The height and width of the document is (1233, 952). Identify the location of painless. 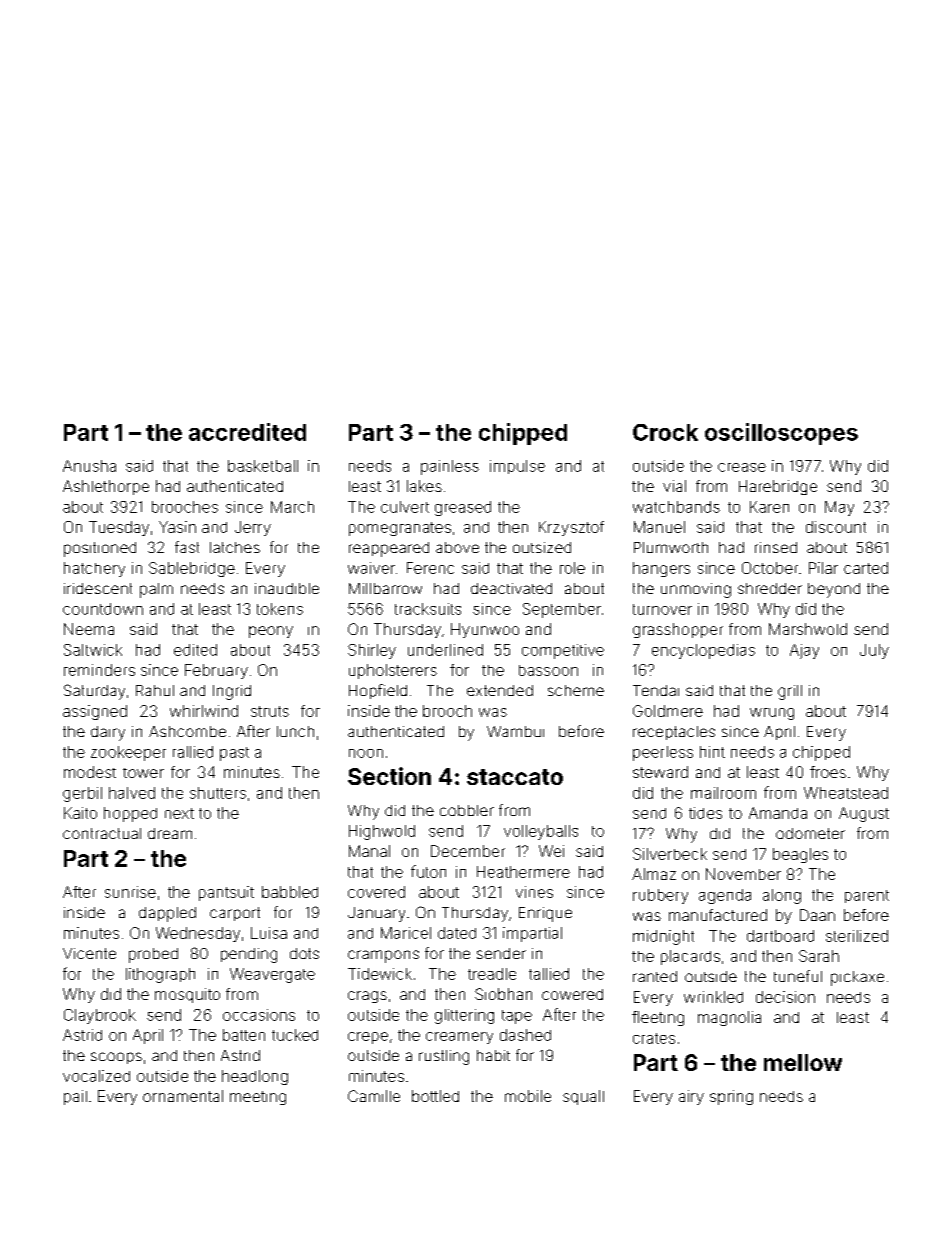
(450, 467).
